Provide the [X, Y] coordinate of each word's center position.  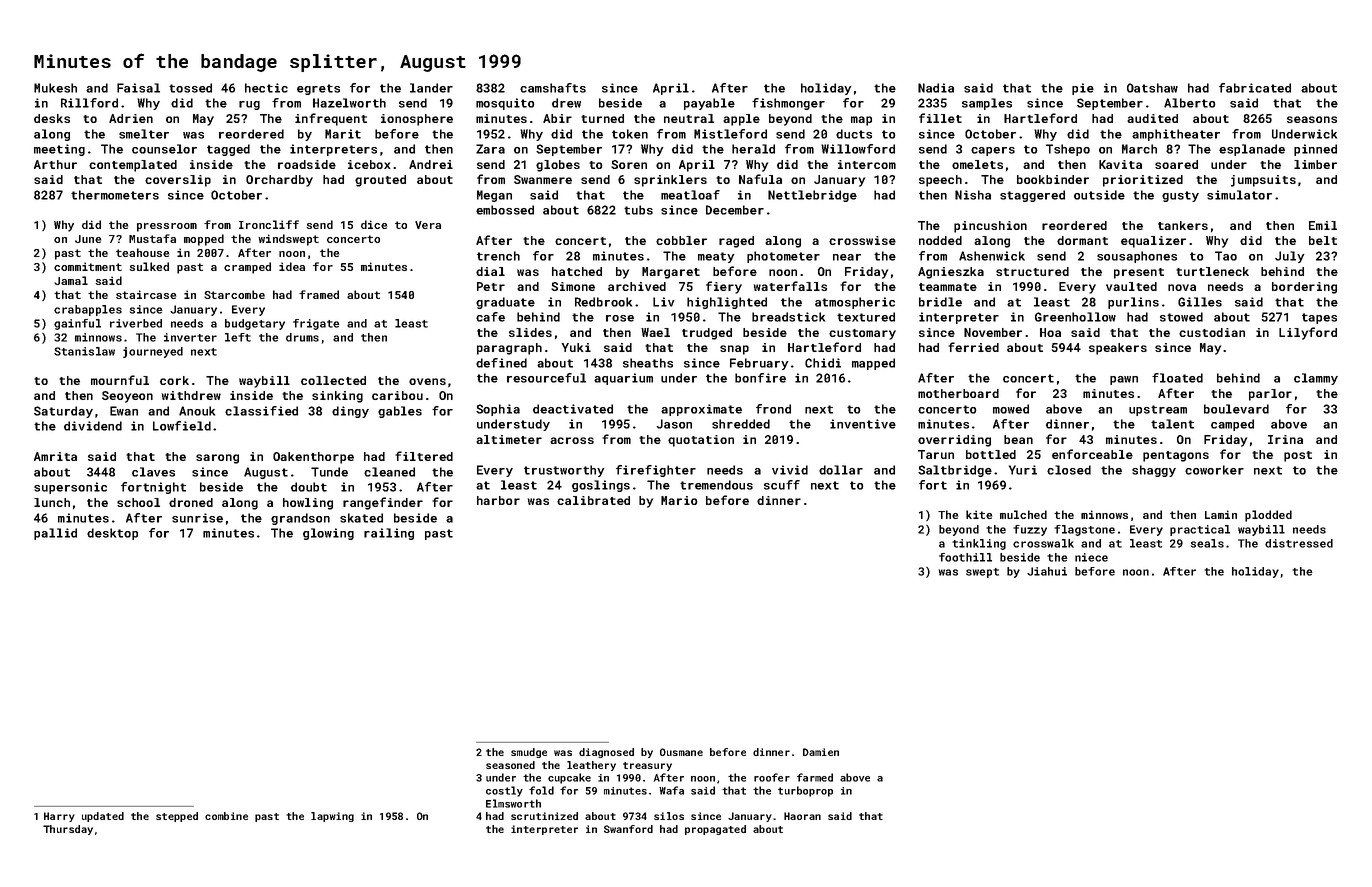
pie [1083, 89]
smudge [529, 753]
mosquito [505, 104]
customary [862, 334]
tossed [190, 88]
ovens [427, 381]
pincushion [990, 227]
